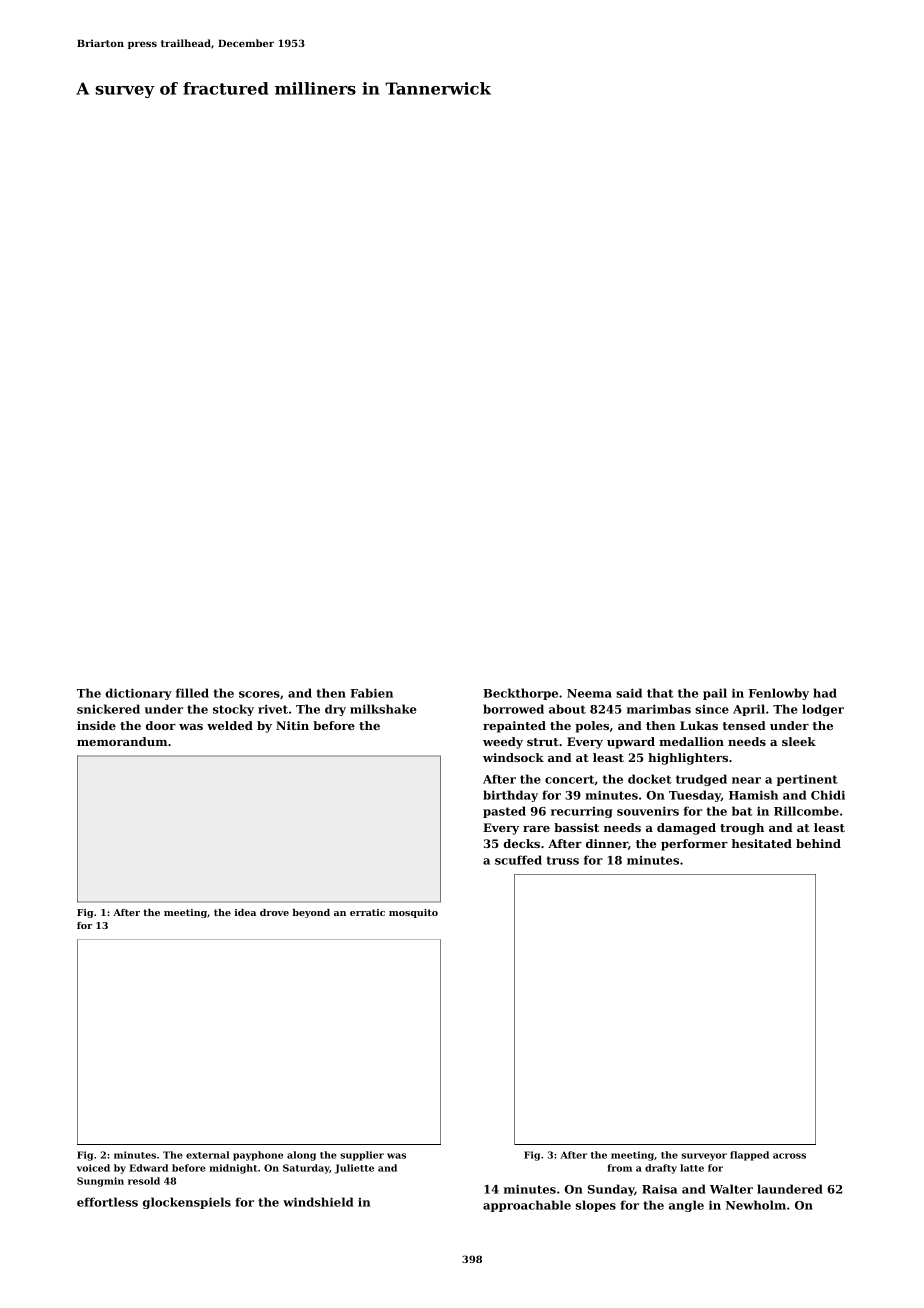 Image resolution: width=924 pixels, height=1308 pixels. Describe the element at coordinates (318, 1202) in the screenshot. I see `windshield` at that location.
